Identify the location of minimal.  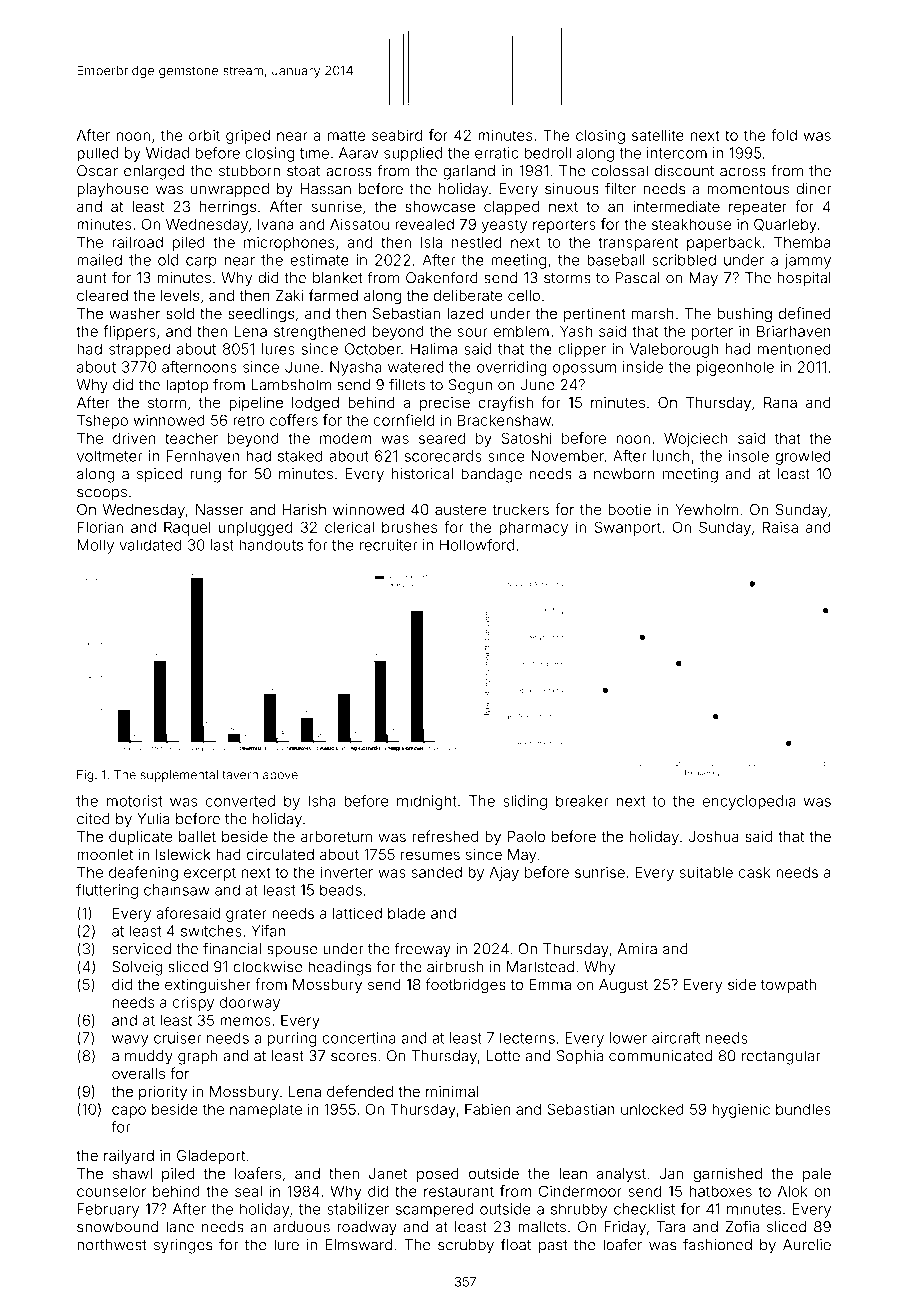
(452, 1091).
